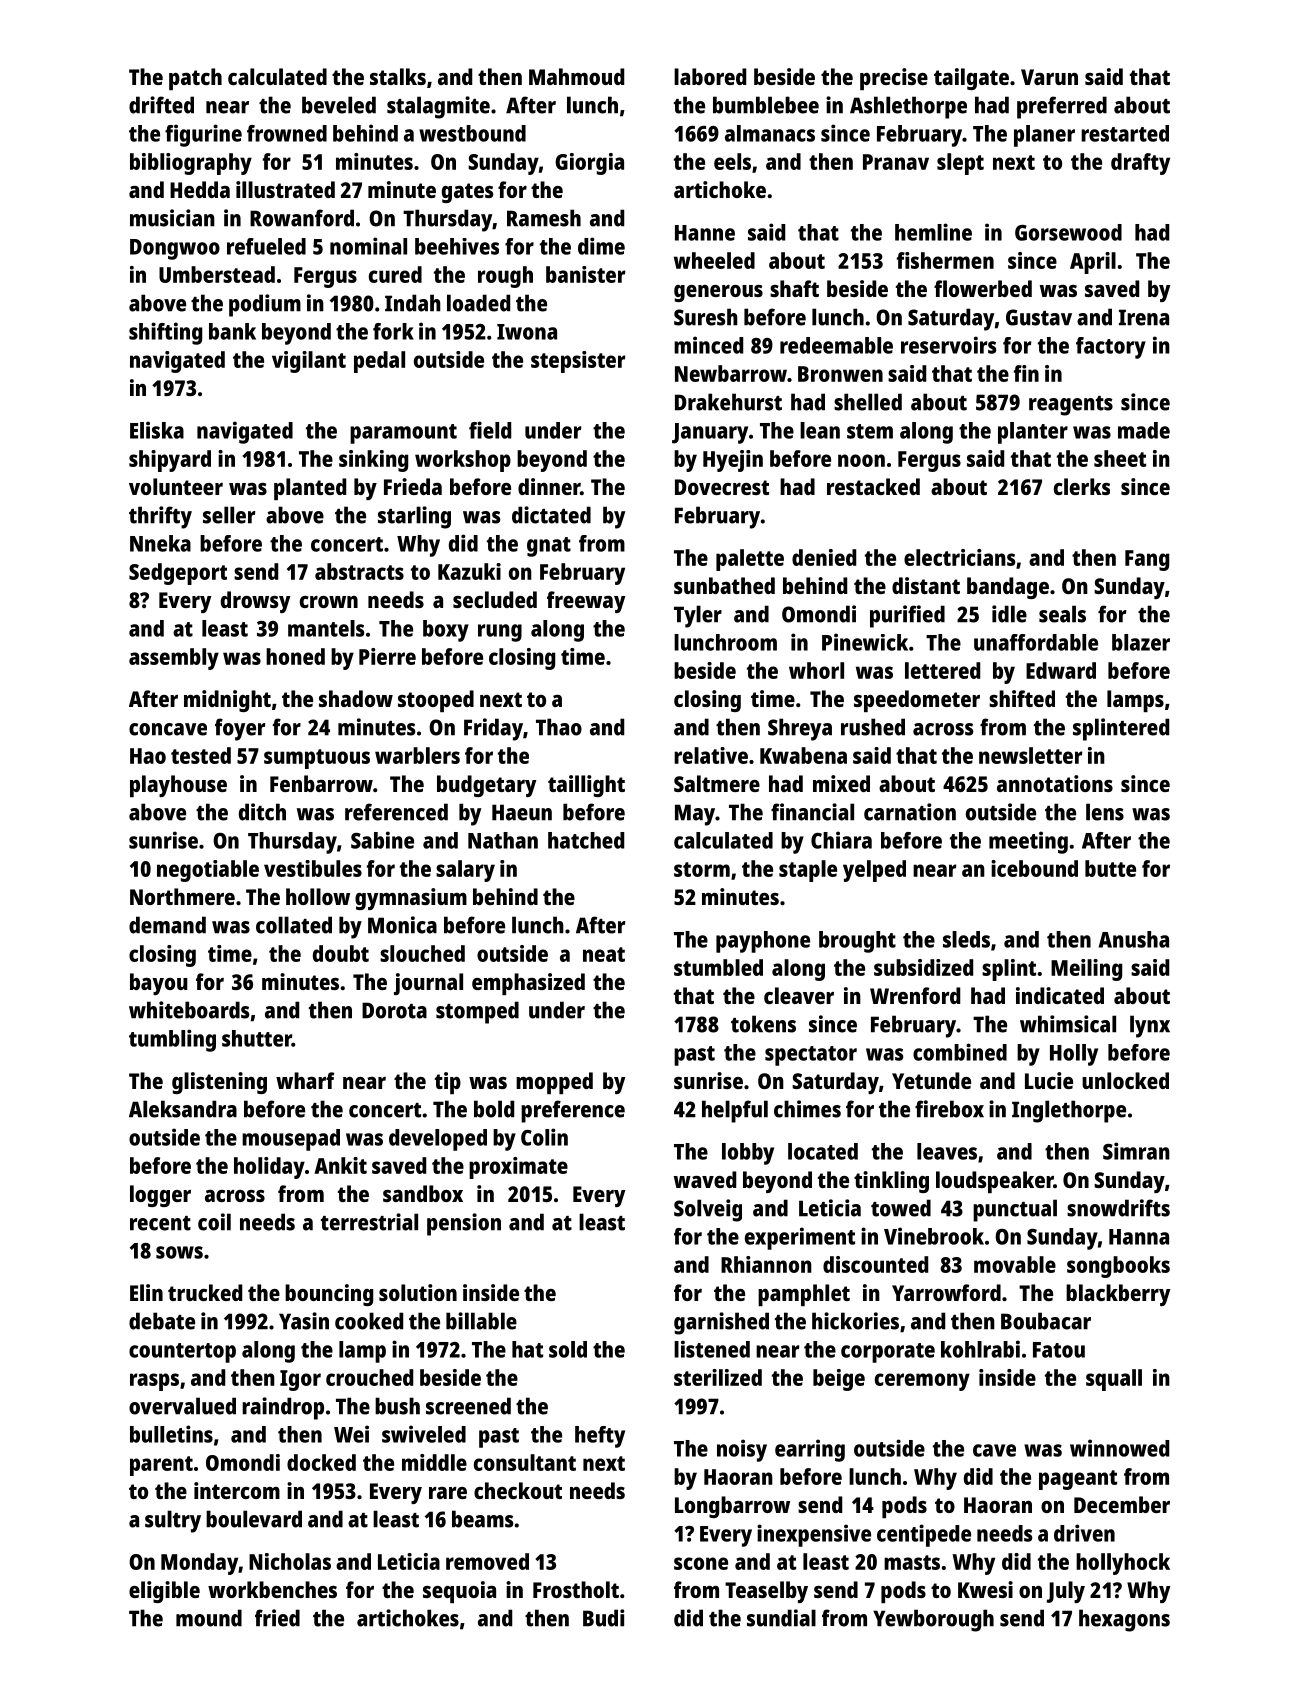 The height and width of the image is (1681, 1299). I want to click on workbenches, so click(272, 1589).
